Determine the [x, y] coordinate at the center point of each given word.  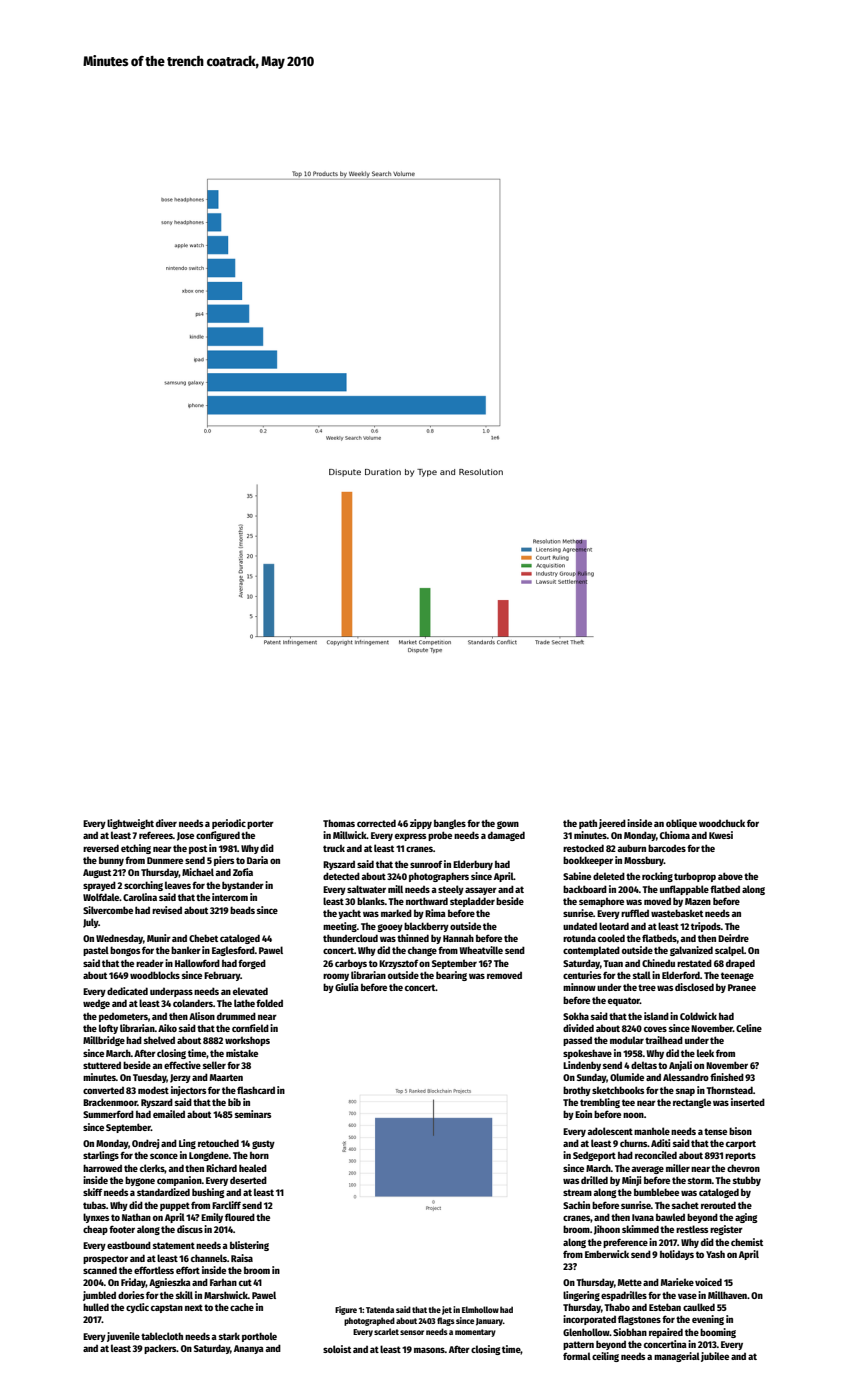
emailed [169, 1114]
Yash [715, 1254]
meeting [340, 927]
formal [577, 1356]
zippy [421, 824]
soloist [337, 1349]
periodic [229, 824]
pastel [96, 951]
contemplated [591, 951]
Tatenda [380, 1309]
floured [240, 1217]
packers [160, 1349]
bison [740, 1131]
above [730, 876]
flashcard [256, 1090]
